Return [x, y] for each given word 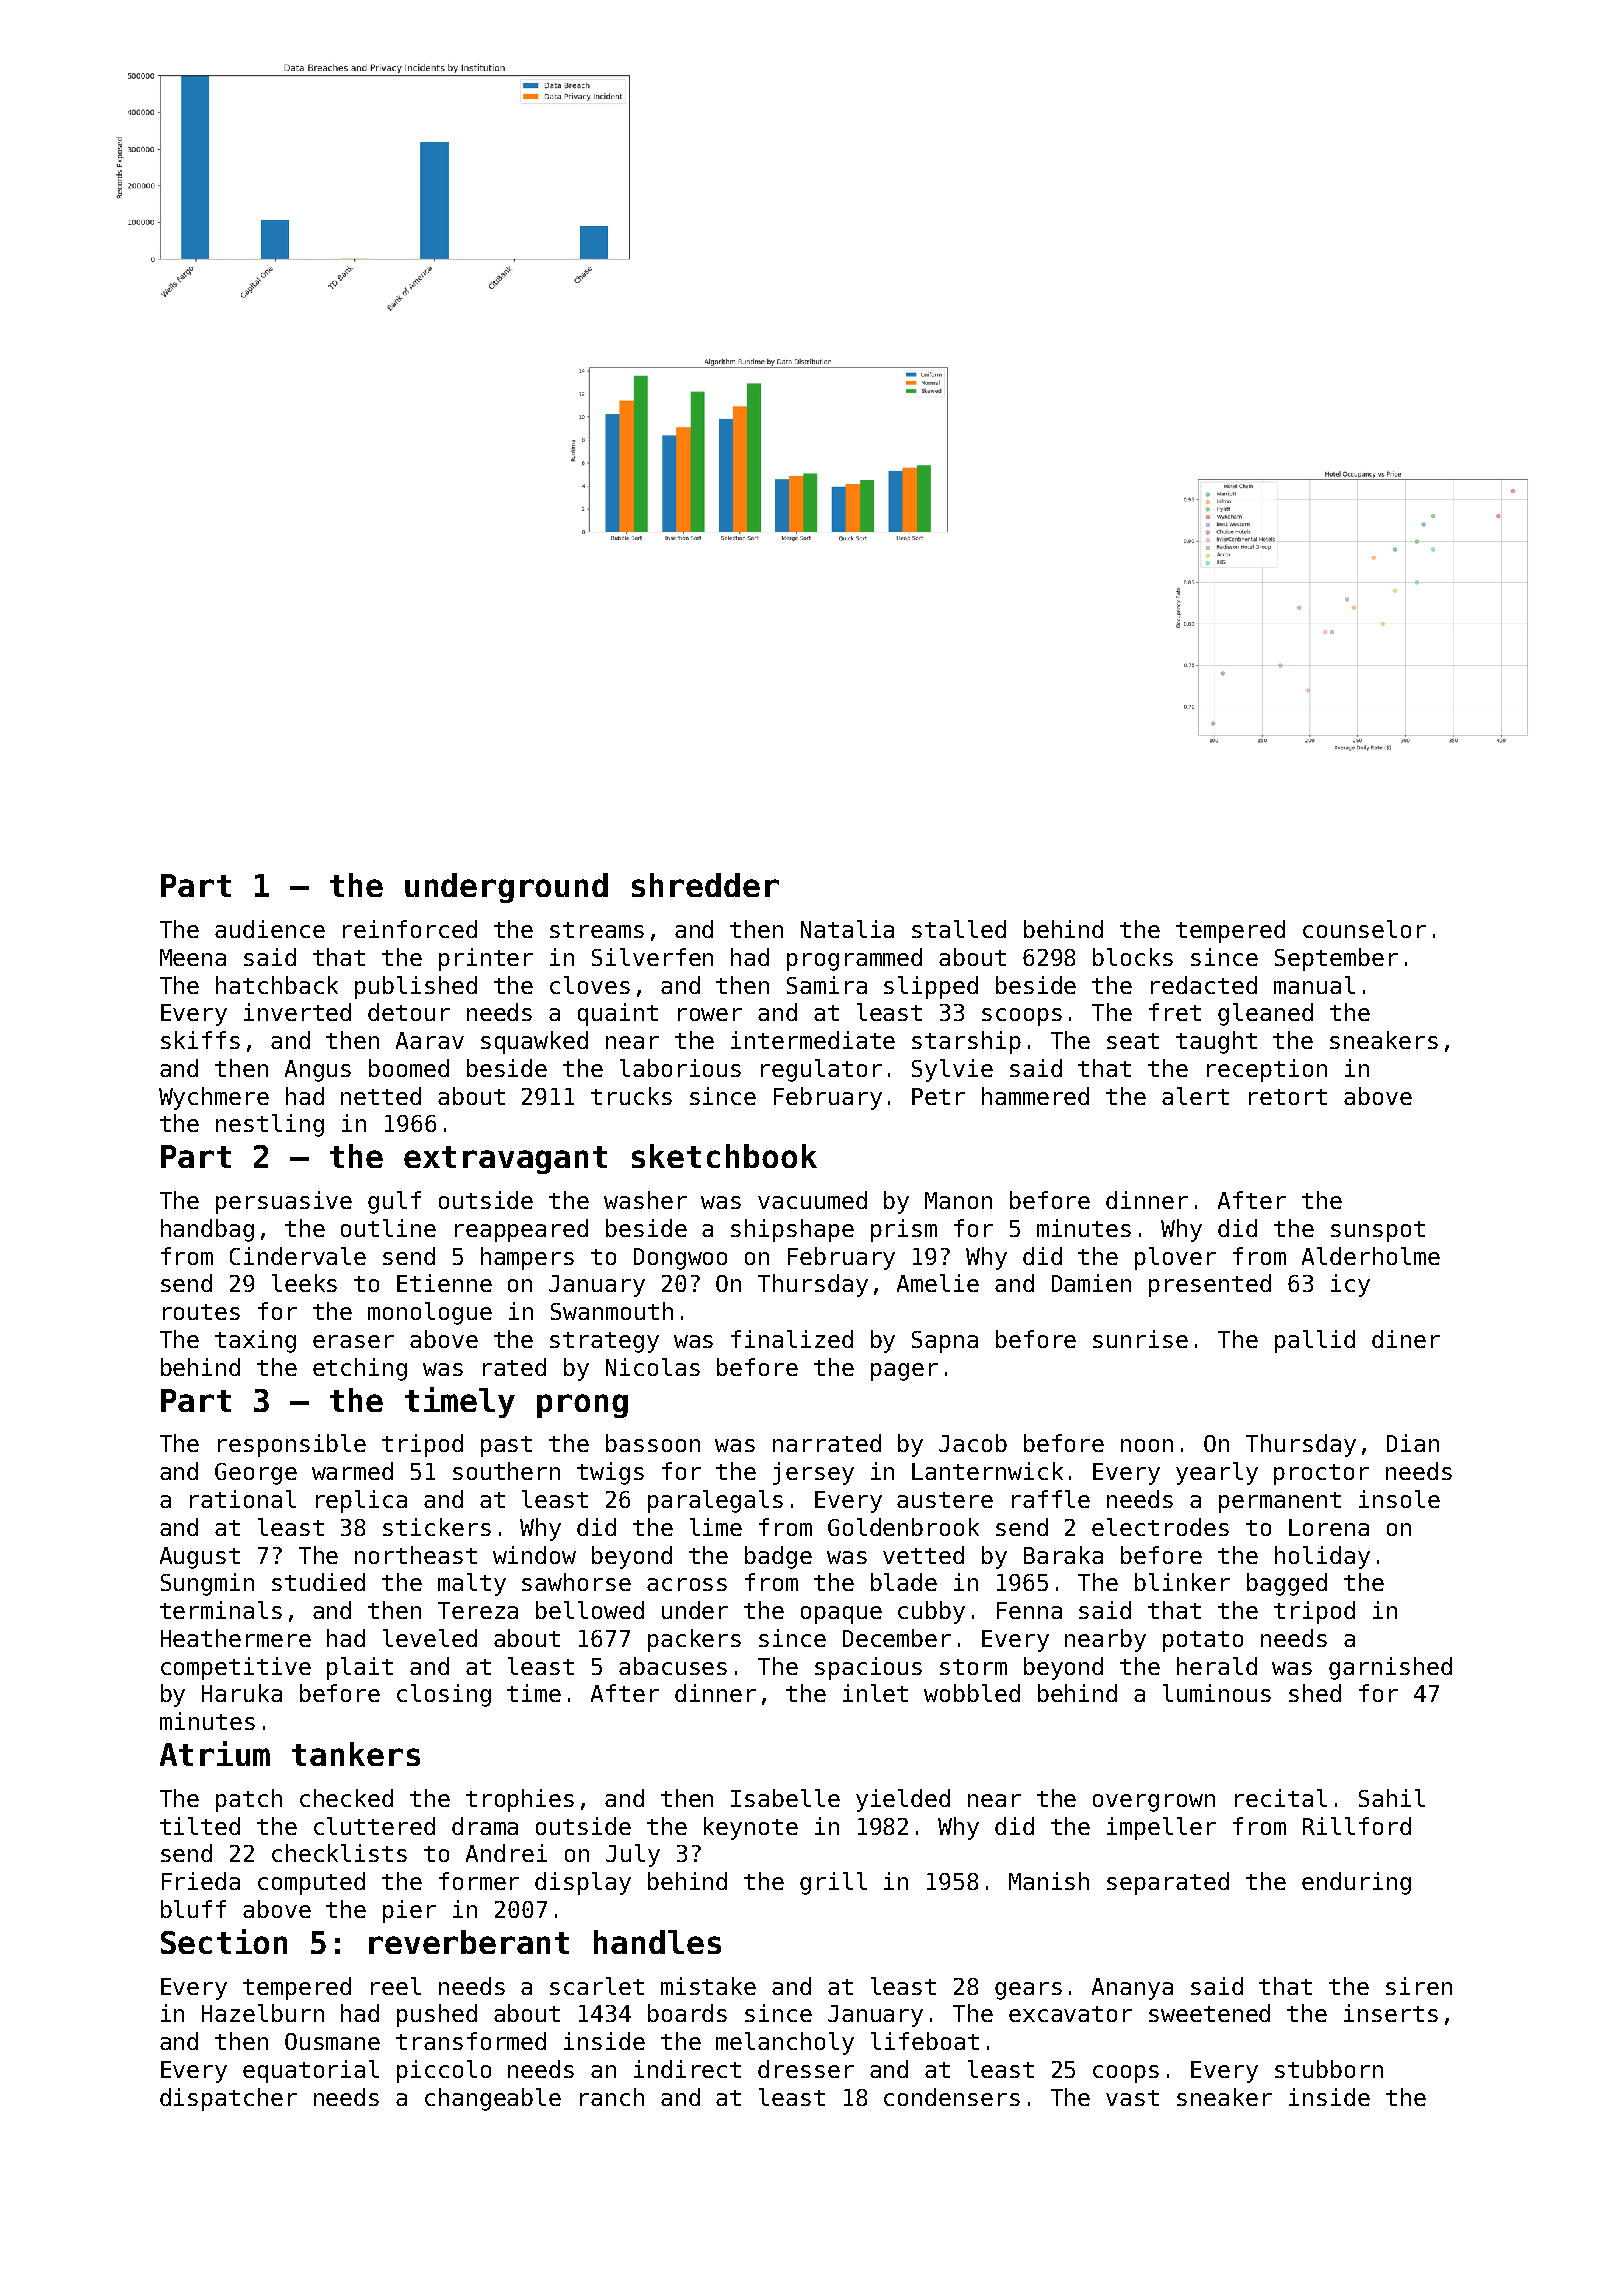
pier [409, 1911]
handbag [207, 1230]
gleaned [1265, 1014]
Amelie [938, 1283]
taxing [255, 1341]
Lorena [1329, 1527]
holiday [1322, 1557]
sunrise [1140, 1339]
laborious [680, 1068]
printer [486, 959]
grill [833, 1883]
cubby [931, 1612]
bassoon [653, 1443]
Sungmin [207, 1584]
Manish [1049, 1881]
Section [224, 1941]
